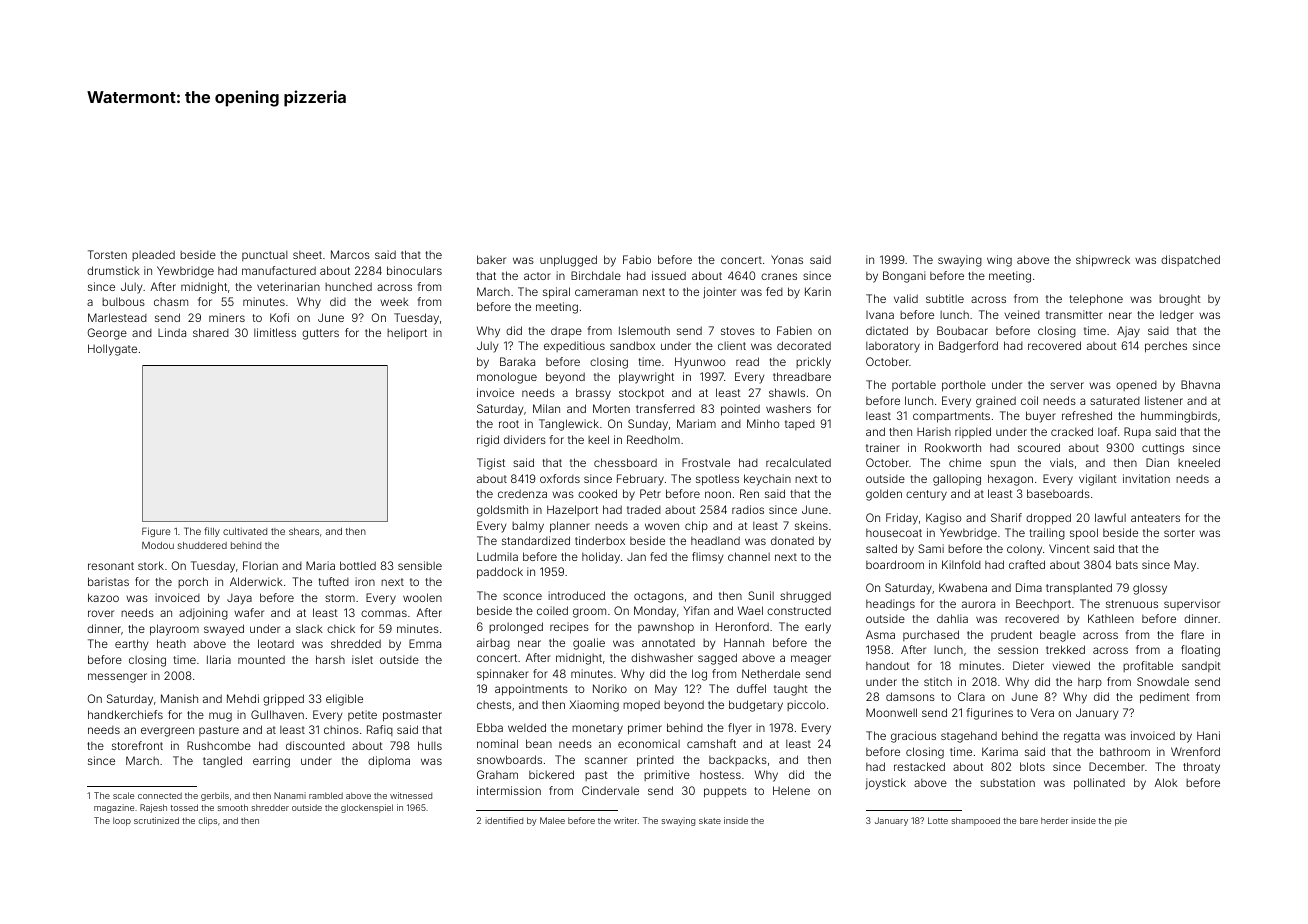  What do you see at coordinates (787, 259) in the screenshot?
I see `Yonas` at bounding box center [787, 259].
